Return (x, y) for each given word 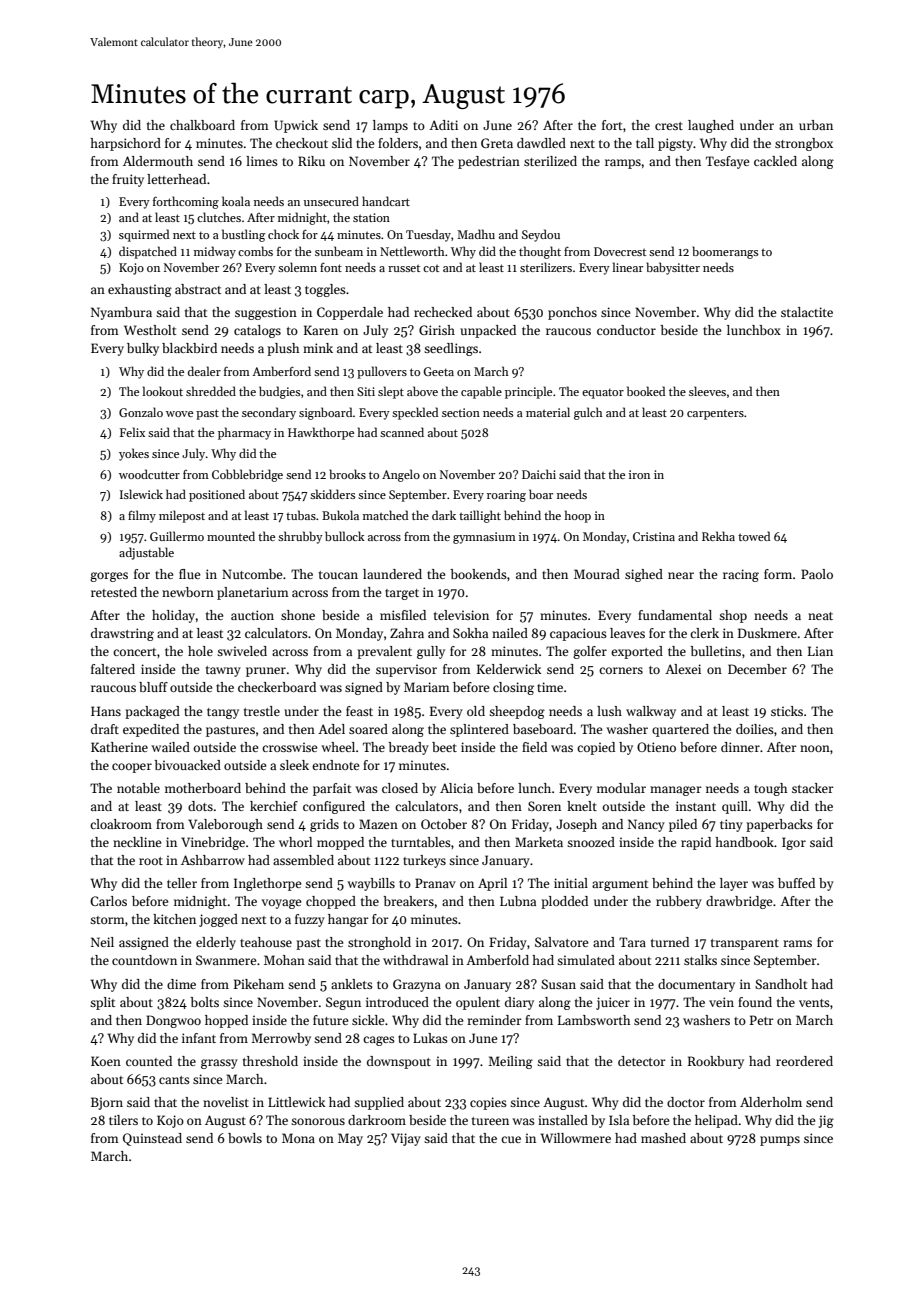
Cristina (654, 536)
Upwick (296, 126)
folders (398, 143)
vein (721, 1002)
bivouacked (187, 765)
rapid (696, 843)
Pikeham (259, 984)
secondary (269, 413)
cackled (775, 161)
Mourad (597, 574)
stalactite (807, 312)
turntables (421, 842)
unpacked (488, 331)
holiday (173, 616)
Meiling (510, 1062)
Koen (106, 1061)
